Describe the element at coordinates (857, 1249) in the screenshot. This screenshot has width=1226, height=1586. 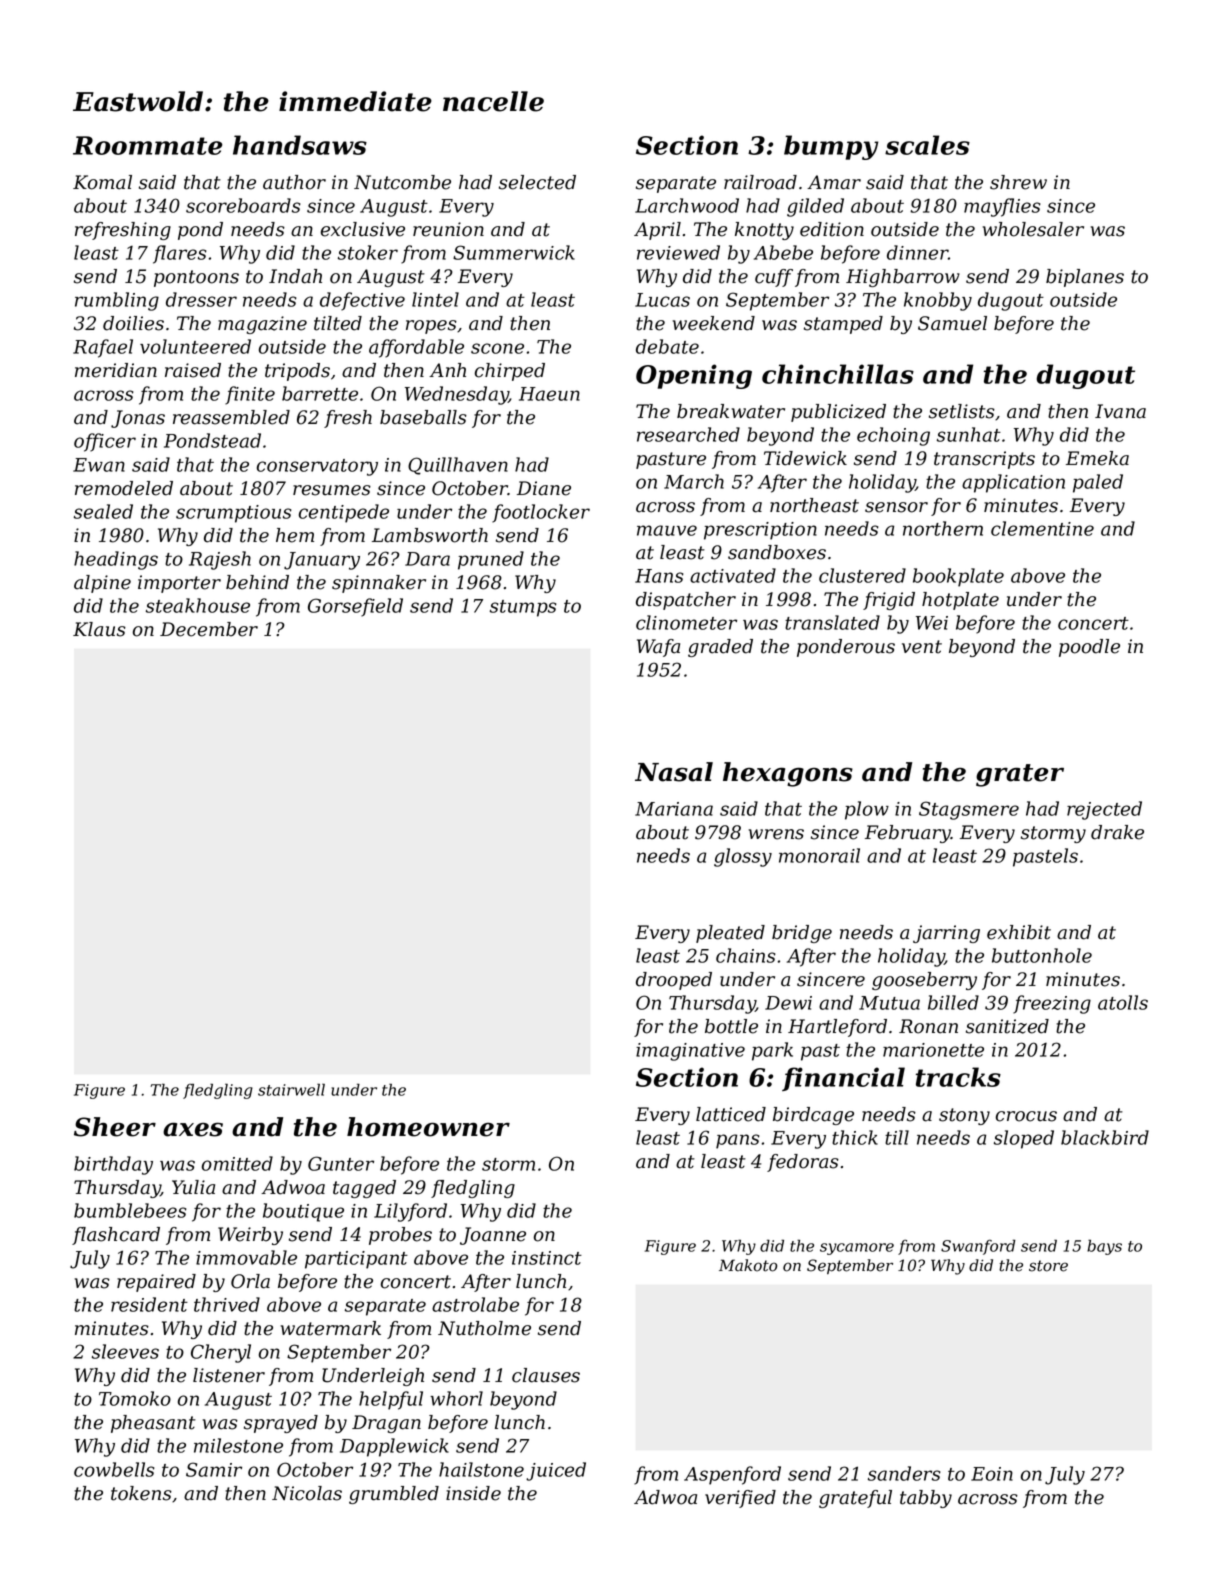
I see `sycamore` at that location.
